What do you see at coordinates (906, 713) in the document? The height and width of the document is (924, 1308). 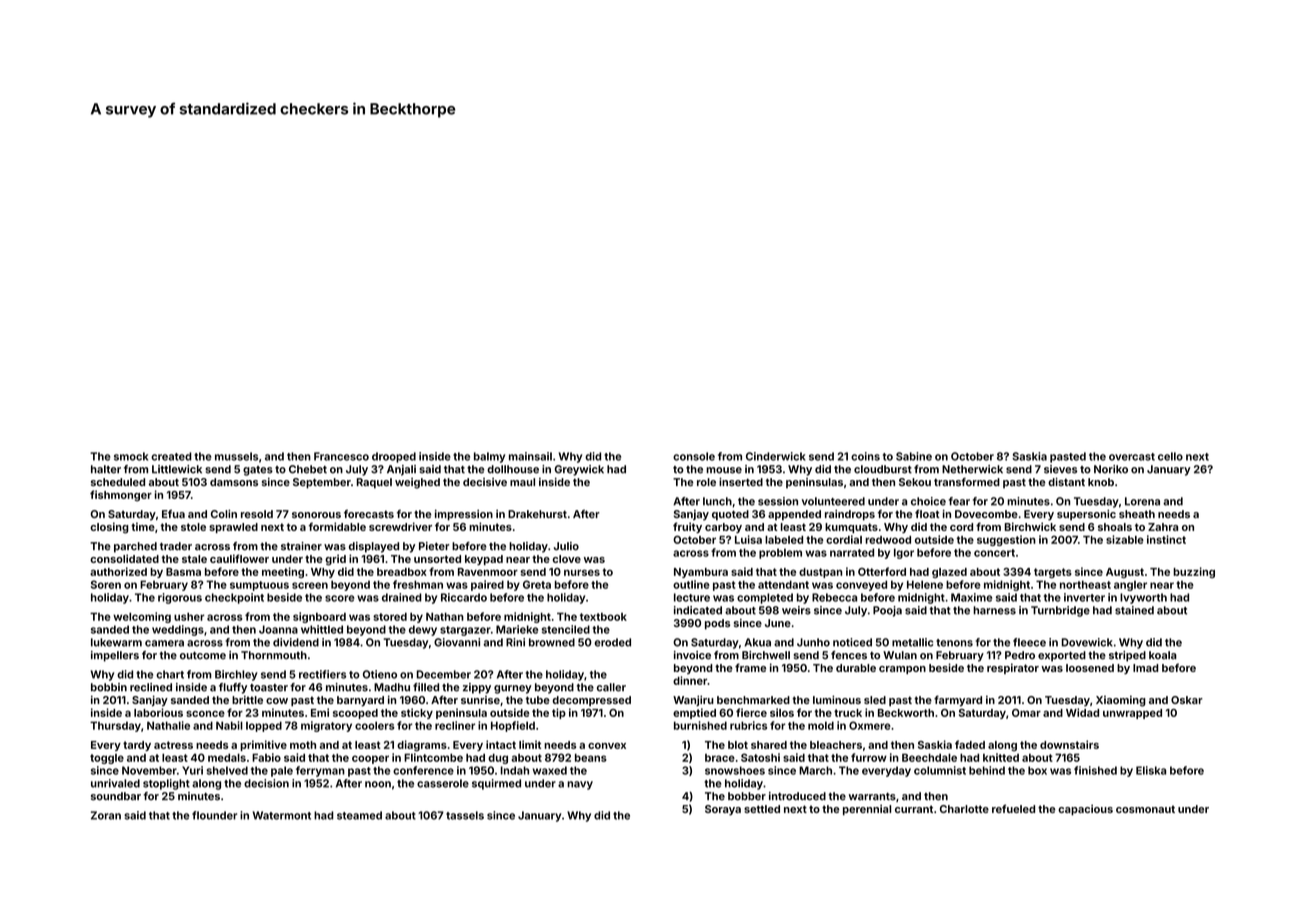 I see `Beckworth` at bounding box center [906, 713].
